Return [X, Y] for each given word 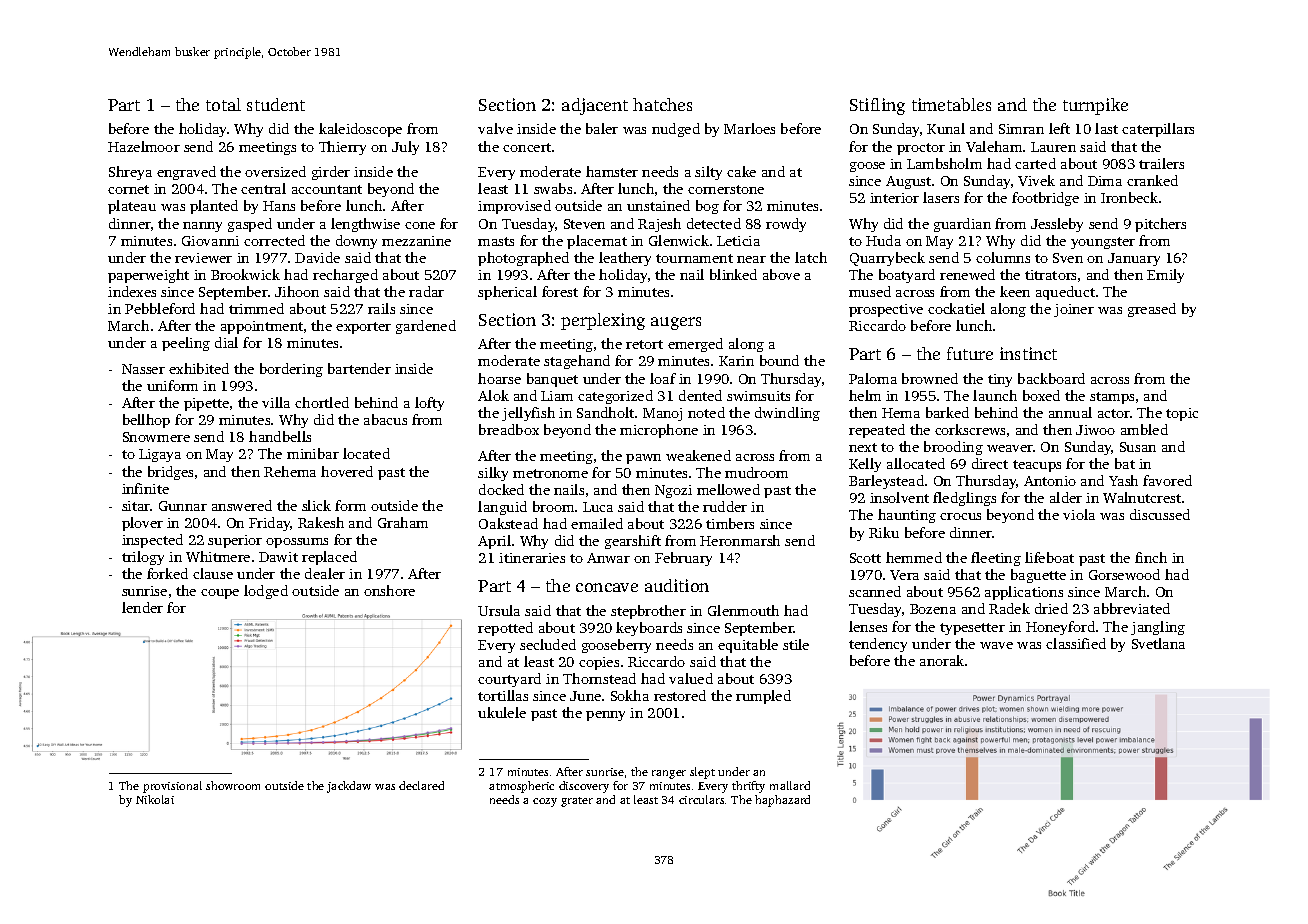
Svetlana [1158, 643]
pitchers [1160, 225]
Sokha [630, 695]
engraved [186, 173]
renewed [967, 274]
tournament [694, 258]
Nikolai [155, 799]
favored [1167, 480]
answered [242, 505]
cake [741, 171]
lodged [266, 592]
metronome [550, 473]
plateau [132, 207]
